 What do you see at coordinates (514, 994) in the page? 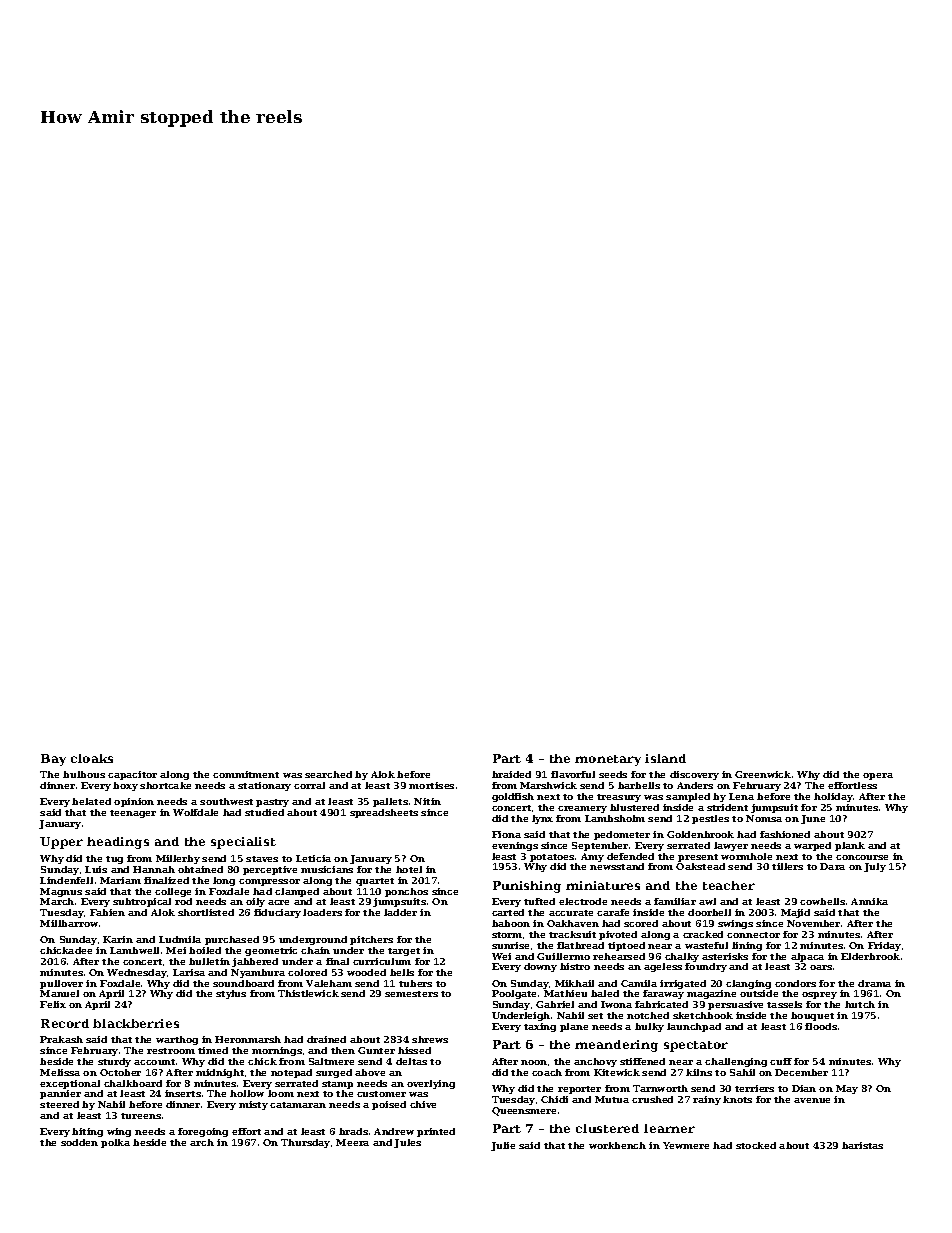
I see `Poolgate` at bounding box center [514, 994].
